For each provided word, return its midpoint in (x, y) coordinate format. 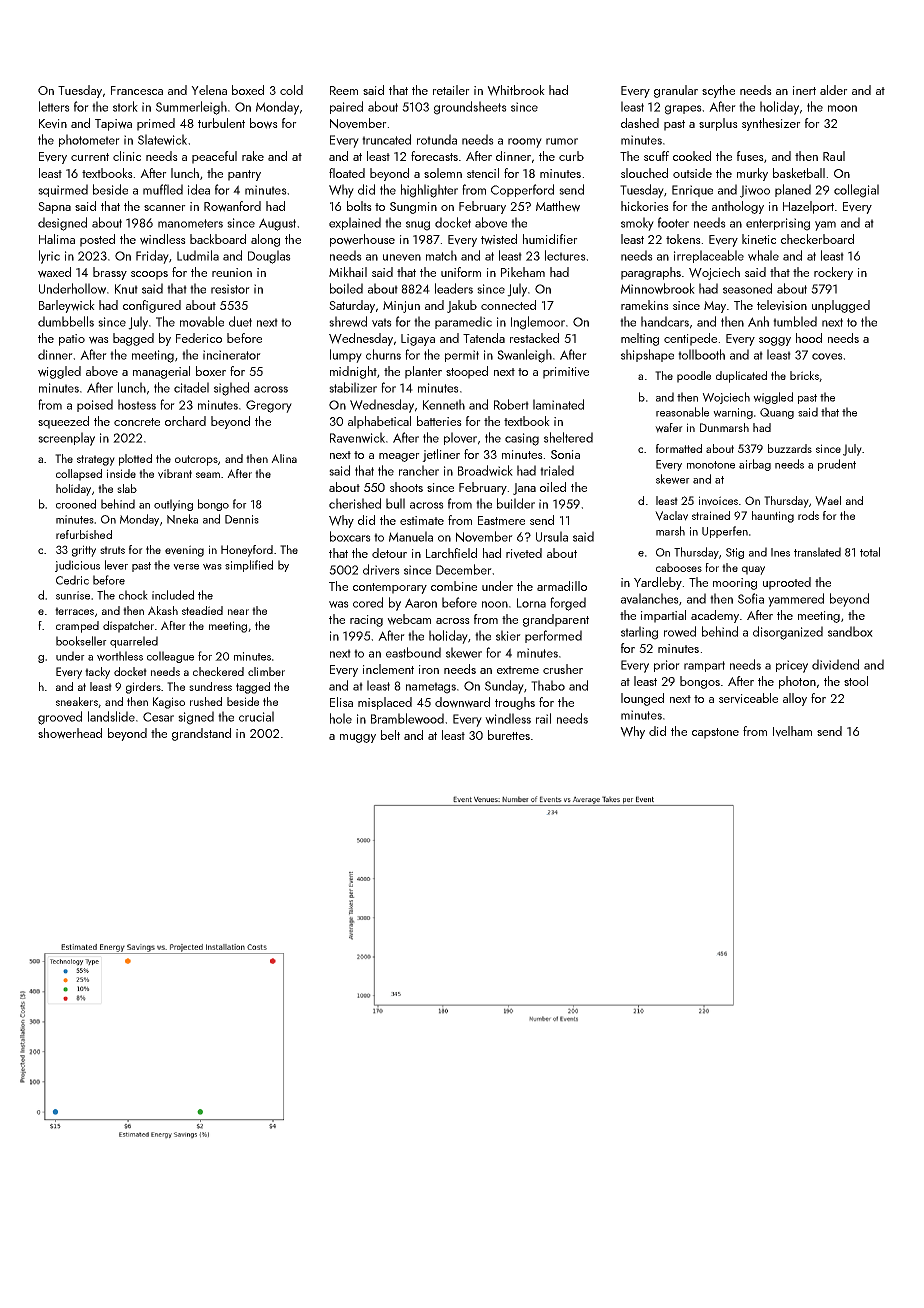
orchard (185, 421)
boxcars (350, 536)
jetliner (441, 455)
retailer (451, 90)
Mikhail (348, 272)
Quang (777, 413)
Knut (126, 289)
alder (834, 90)
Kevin (53, 124)
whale (763, 255)
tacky (97, 673)
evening (184, 551)
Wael (828, 501)
